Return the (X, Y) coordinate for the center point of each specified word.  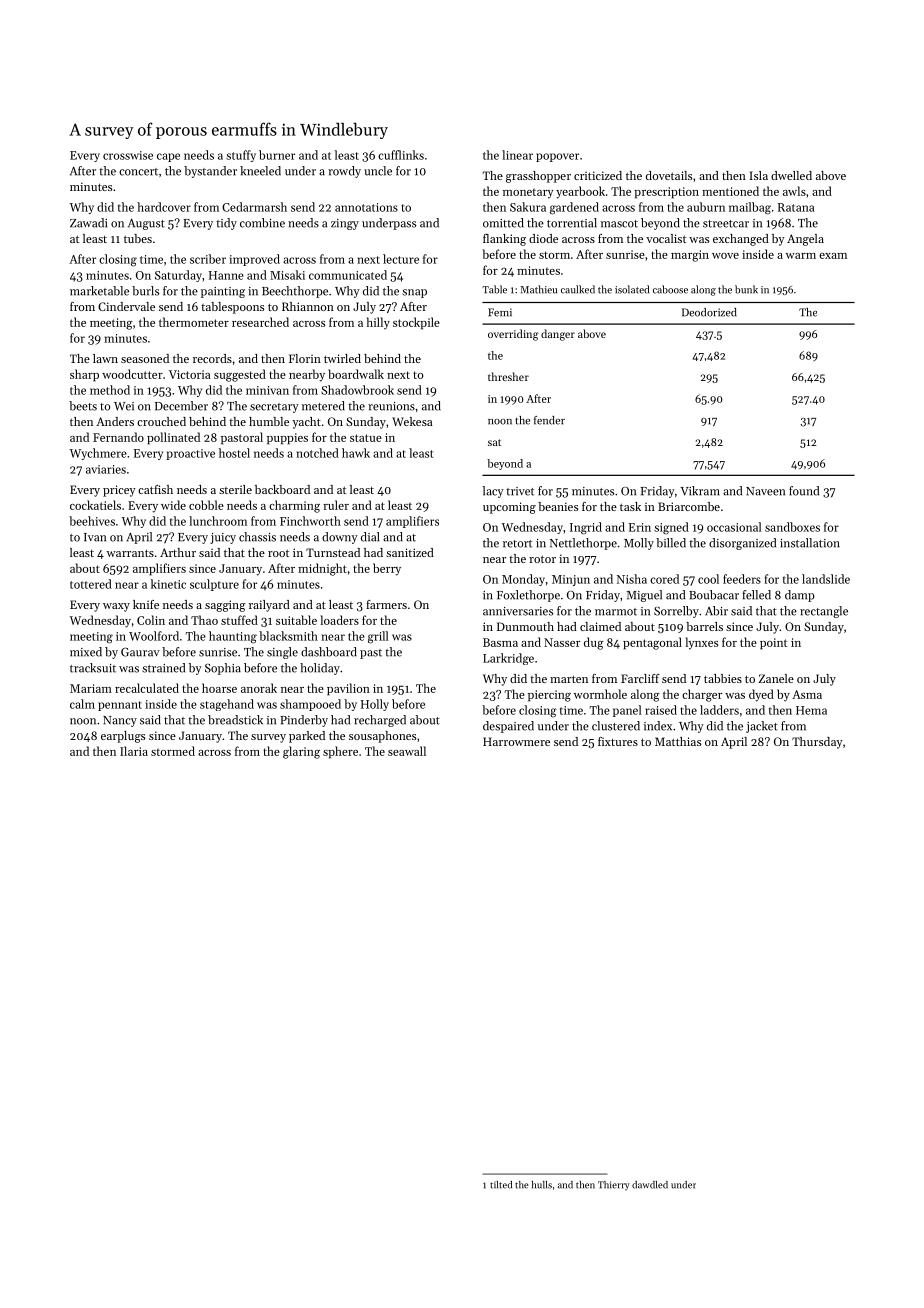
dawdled (650, 1185)
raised (661, 710)
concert (138, 172)
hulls (542, 1185)
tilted (501, 1185)
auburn (706, 207)
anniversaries (518, 611)
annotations (366, 207)
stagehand (227, 705)
